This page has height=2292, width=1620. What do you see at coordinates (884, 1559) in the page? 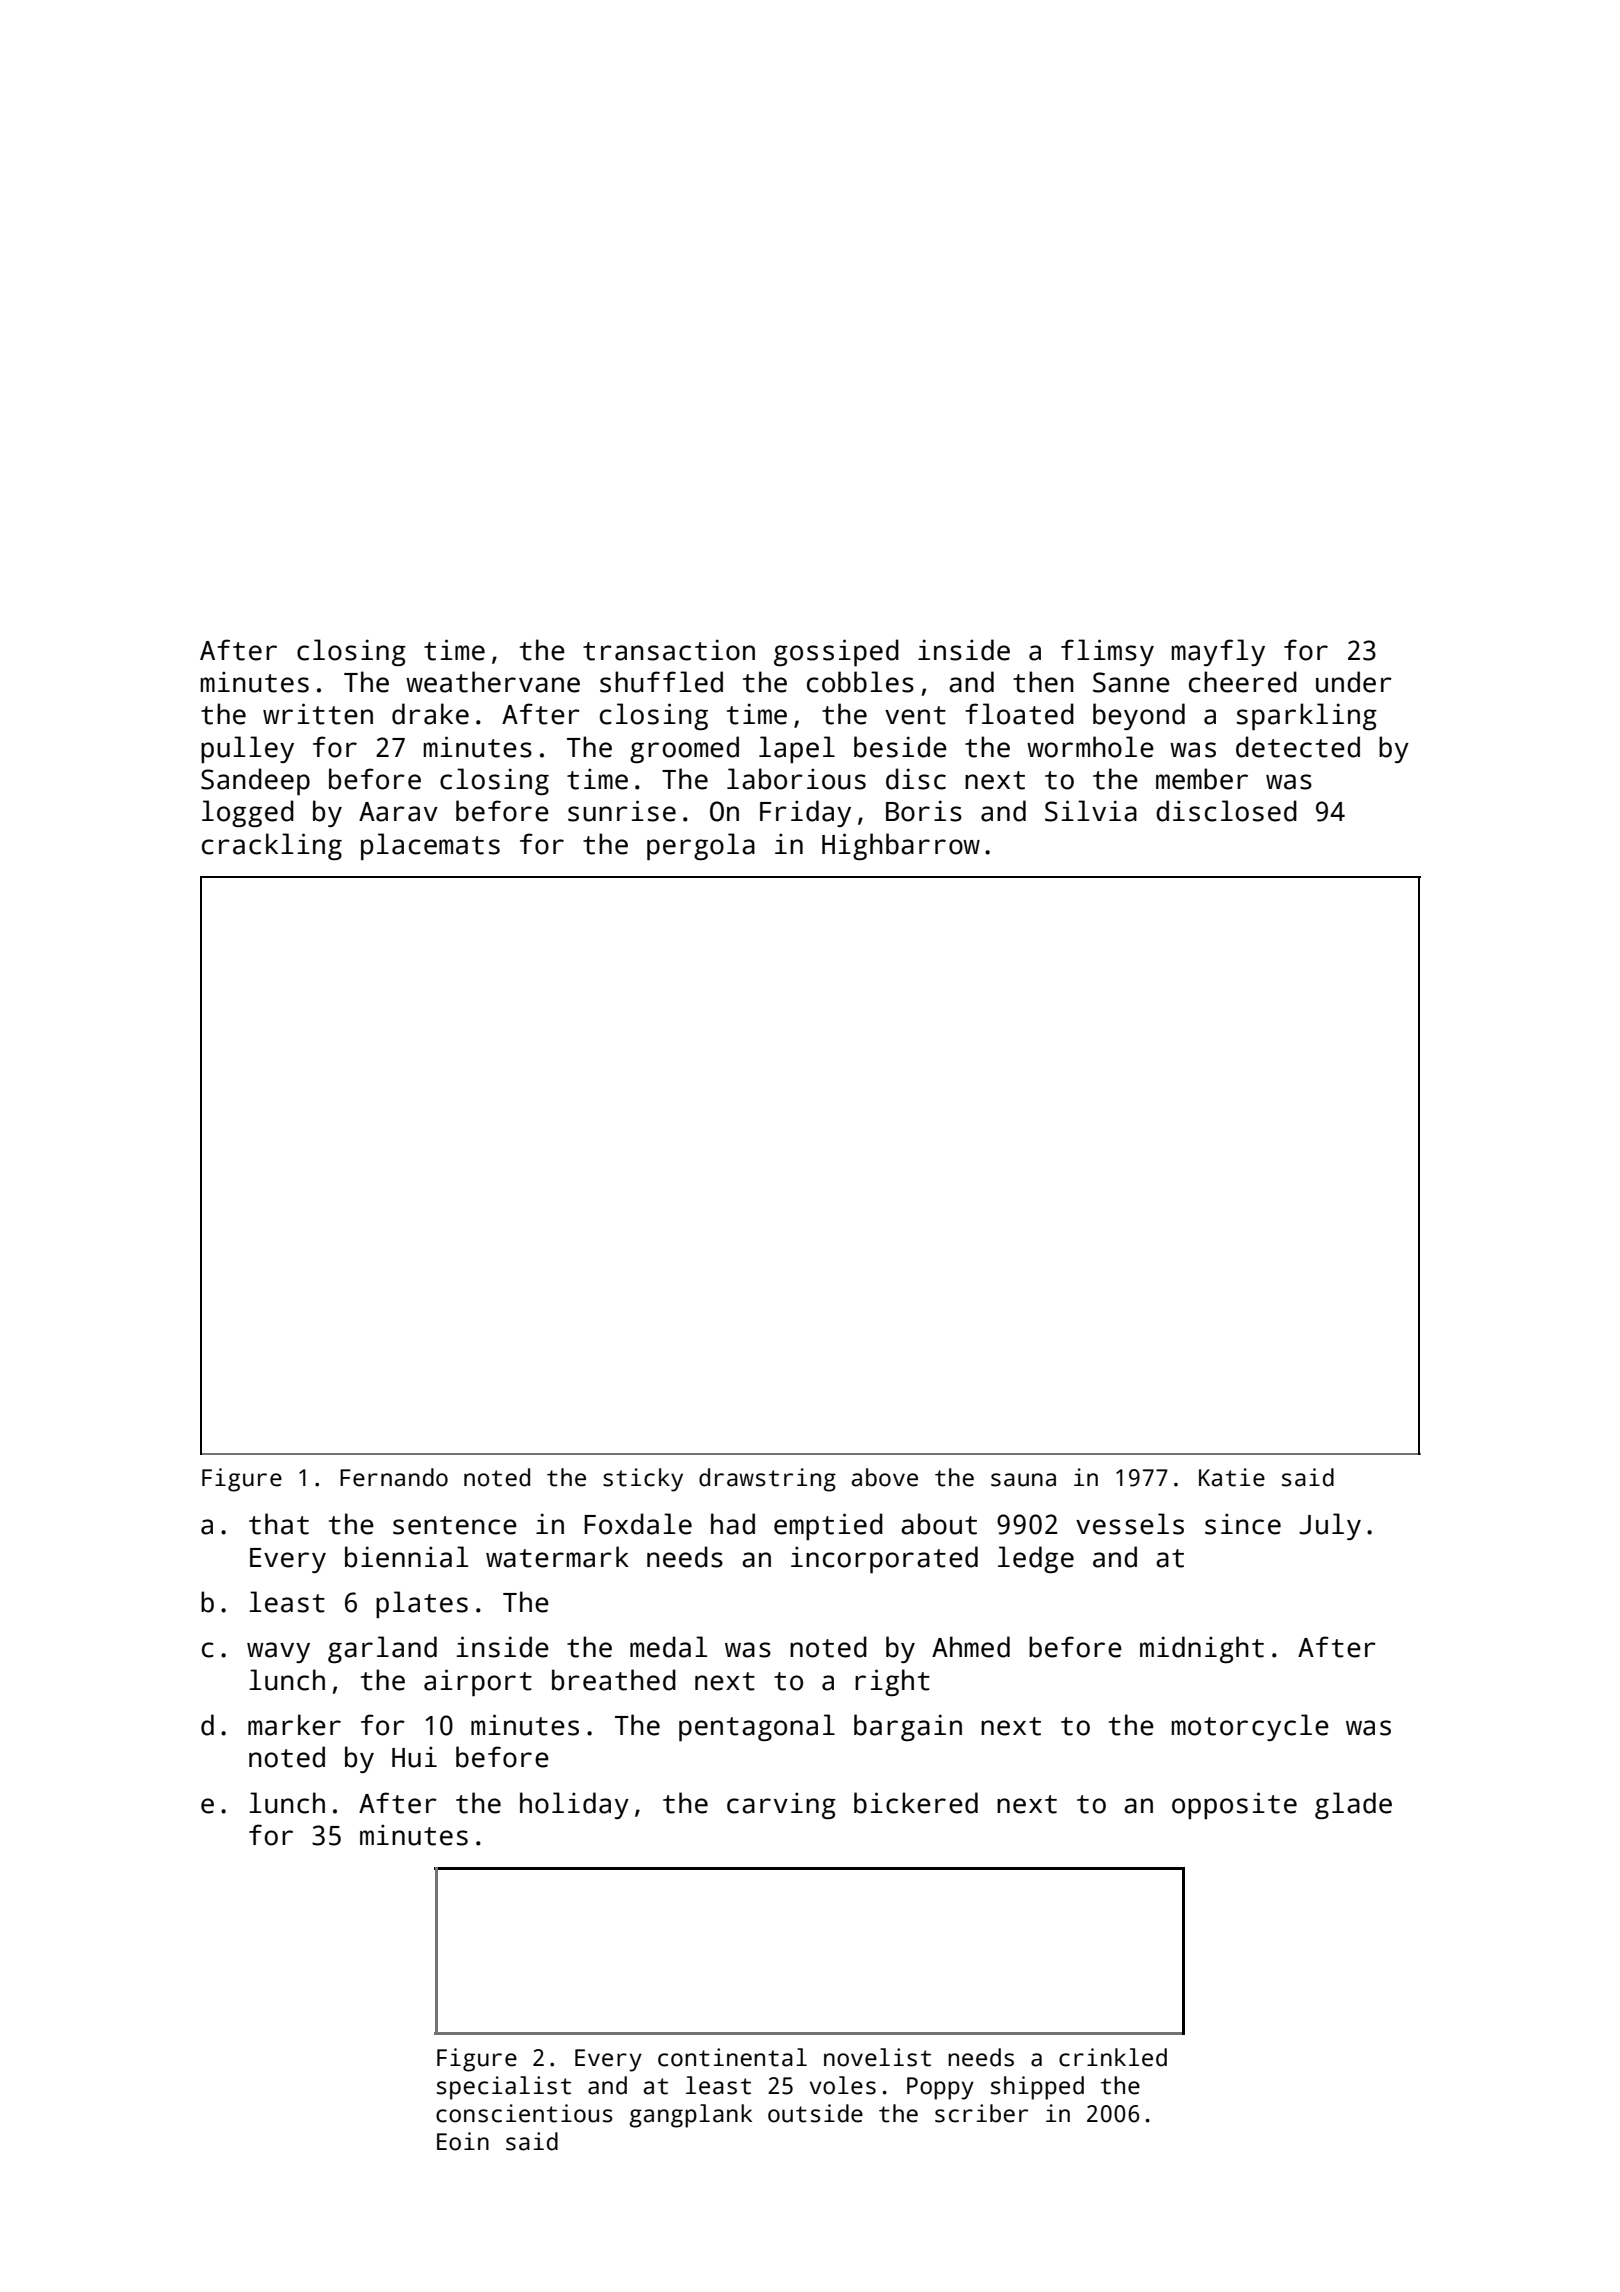
I see `incorporated` at bounding box center [884, 1559].
